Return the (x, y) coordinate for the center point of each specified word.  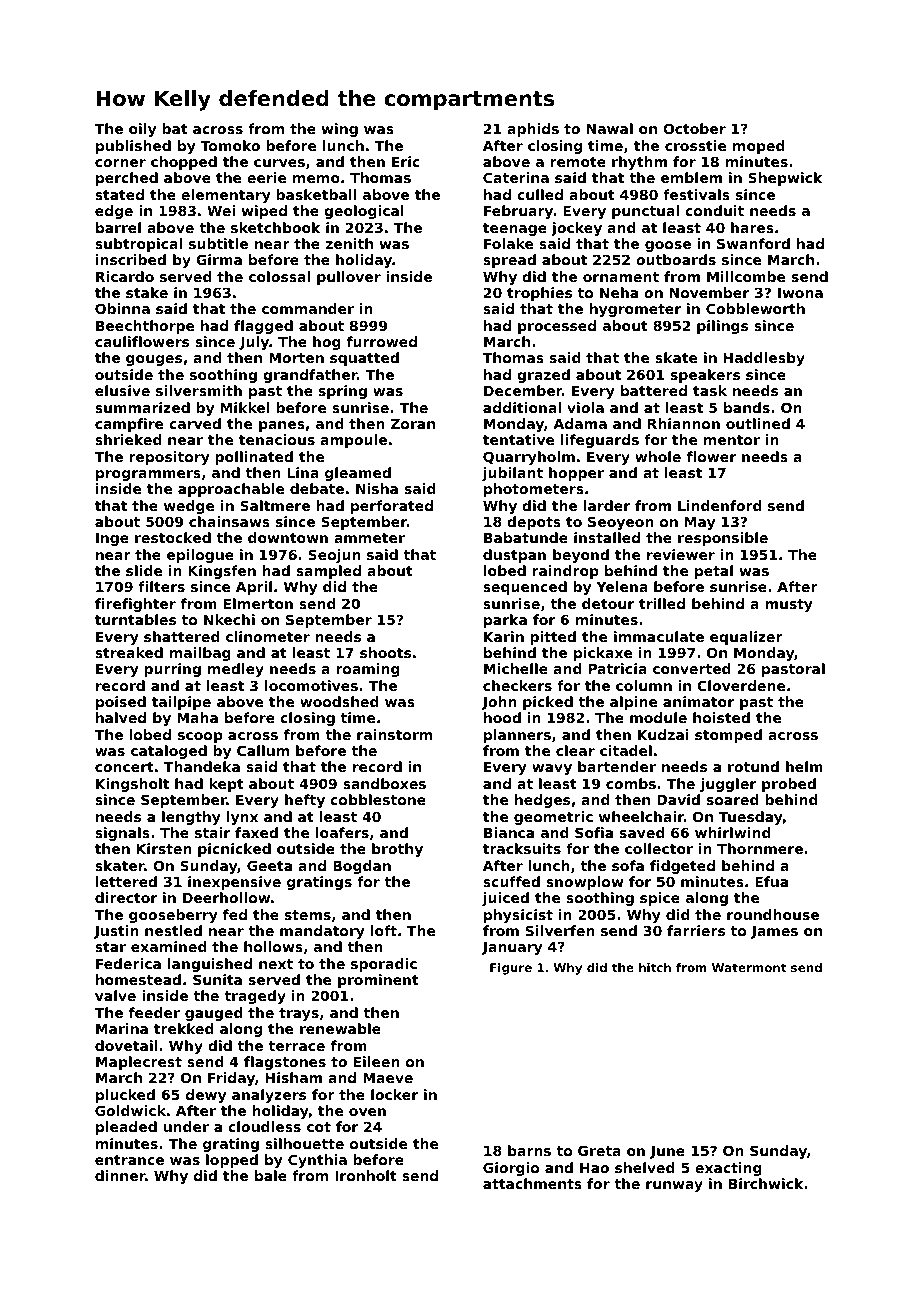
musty (789, 605)
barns (529, 1150)
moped (759, 147)
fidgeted (682, 867)
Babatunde (526, 537)
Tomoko (230, 145)
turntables (135, 619)
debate (317, 488)
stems (308, 915)
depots (534, 523)
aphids (533, 130)
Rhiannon (684, 423)
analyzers (269, 1096)
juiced (505, 899)
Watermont (749, 967)
